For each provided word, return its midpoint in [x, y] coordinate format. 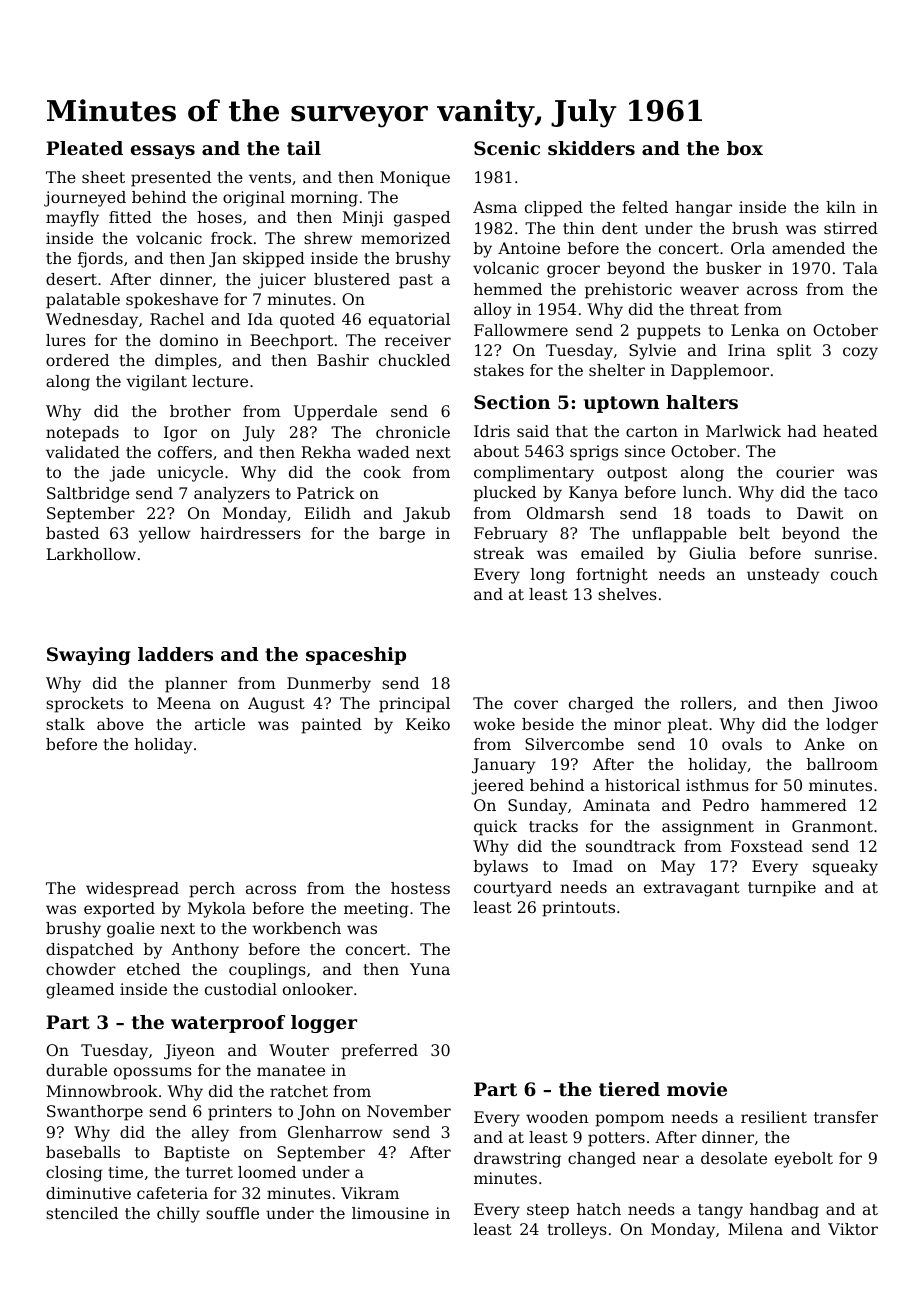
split [794, 352]
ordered [77, 360]
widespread [132, 890]
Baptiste [197, 1154]
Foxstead [767, 846]
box [745, 148]
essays [163, 152]
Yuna [430, 969]
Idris [492, 431]
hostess [420, 888]
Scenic [507, 148]
